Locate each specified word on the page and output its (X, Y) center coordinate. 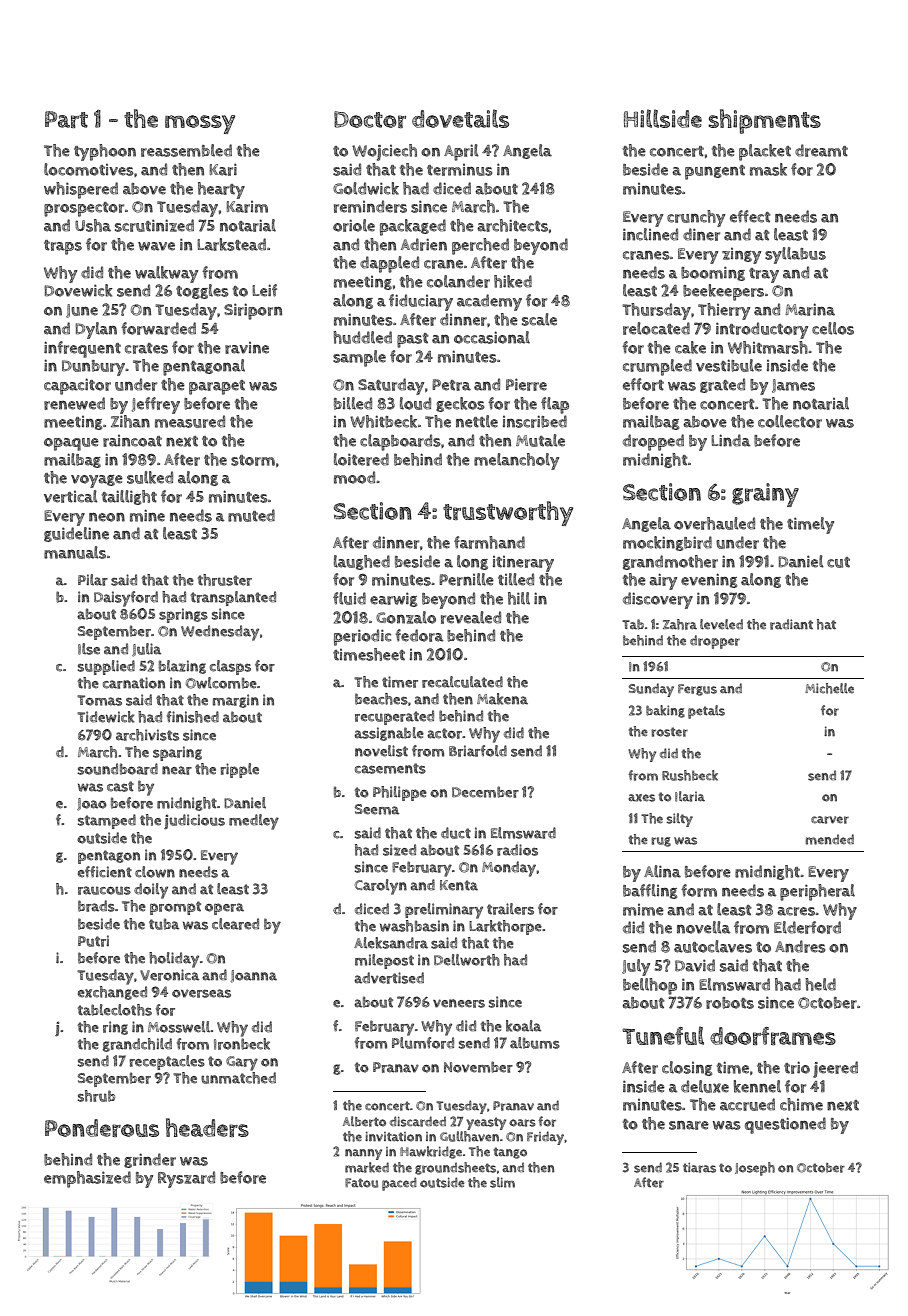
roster (669, 732)
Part (66, 119)
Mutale (540, 440)
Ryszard (186, 1179)
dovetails (460, 118)
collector (790, 421)
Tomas (99, 700)
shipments (764, 121)
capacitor (77, 386)
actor (444, 733)
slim (502, 1182)
